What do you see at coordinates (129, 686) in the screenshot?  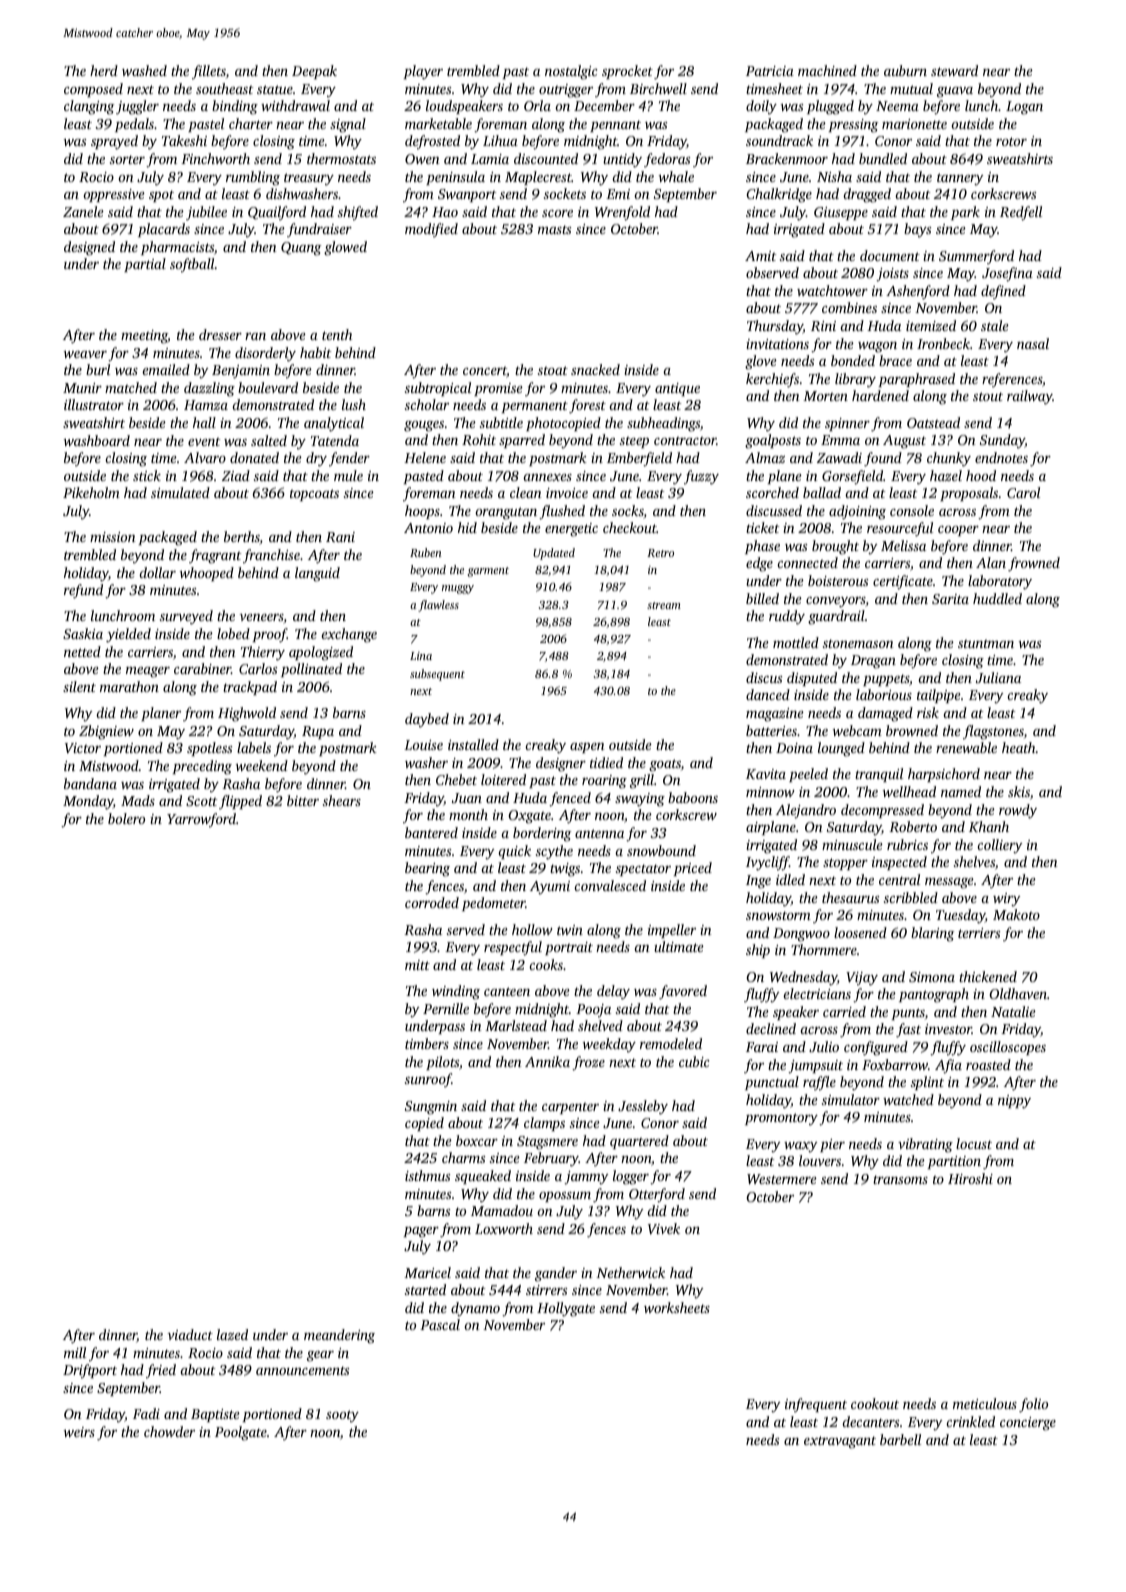 I see `marathon` at bounding box center [129, 686].
